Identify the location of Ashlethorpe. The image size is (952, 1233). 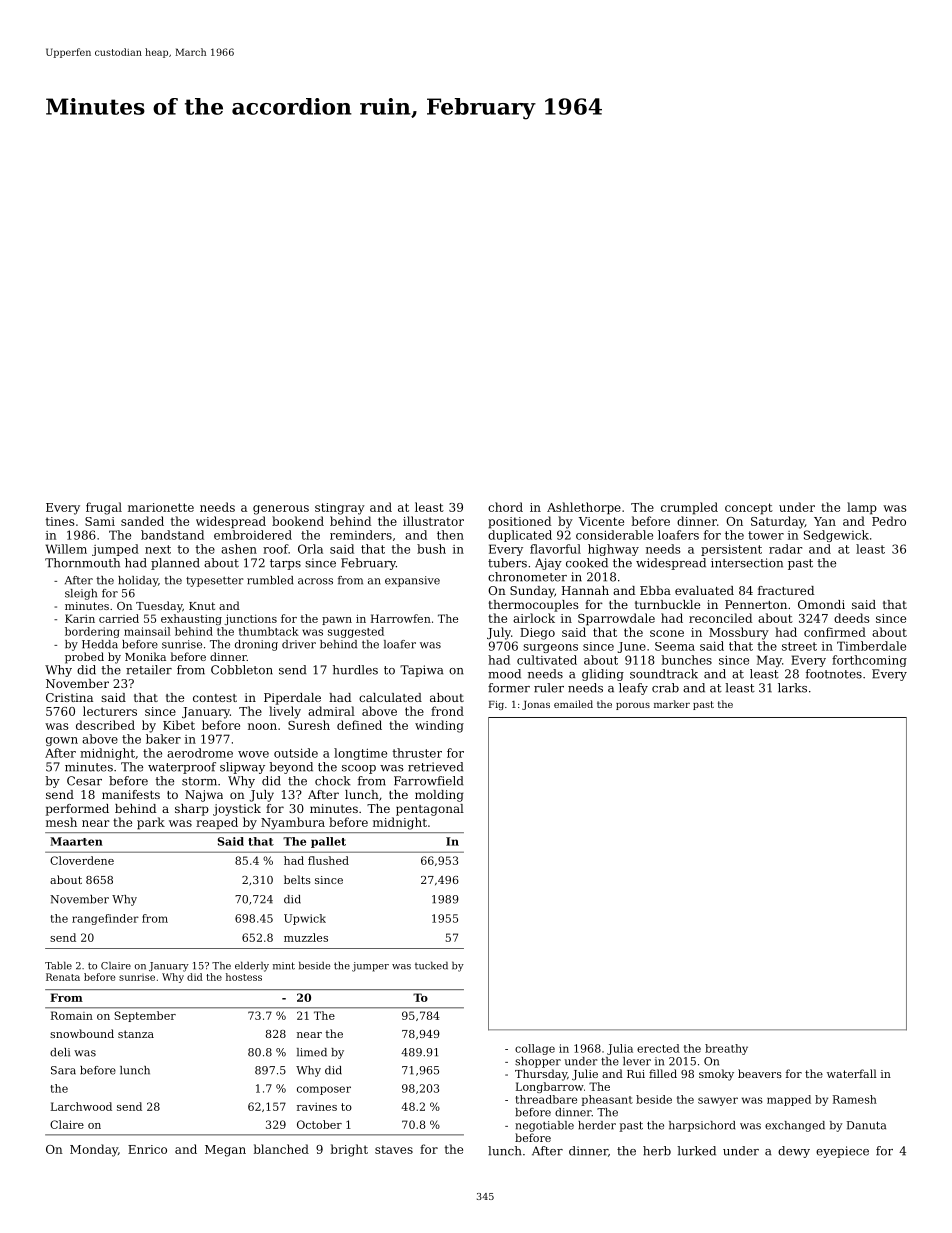
(584, 508).
